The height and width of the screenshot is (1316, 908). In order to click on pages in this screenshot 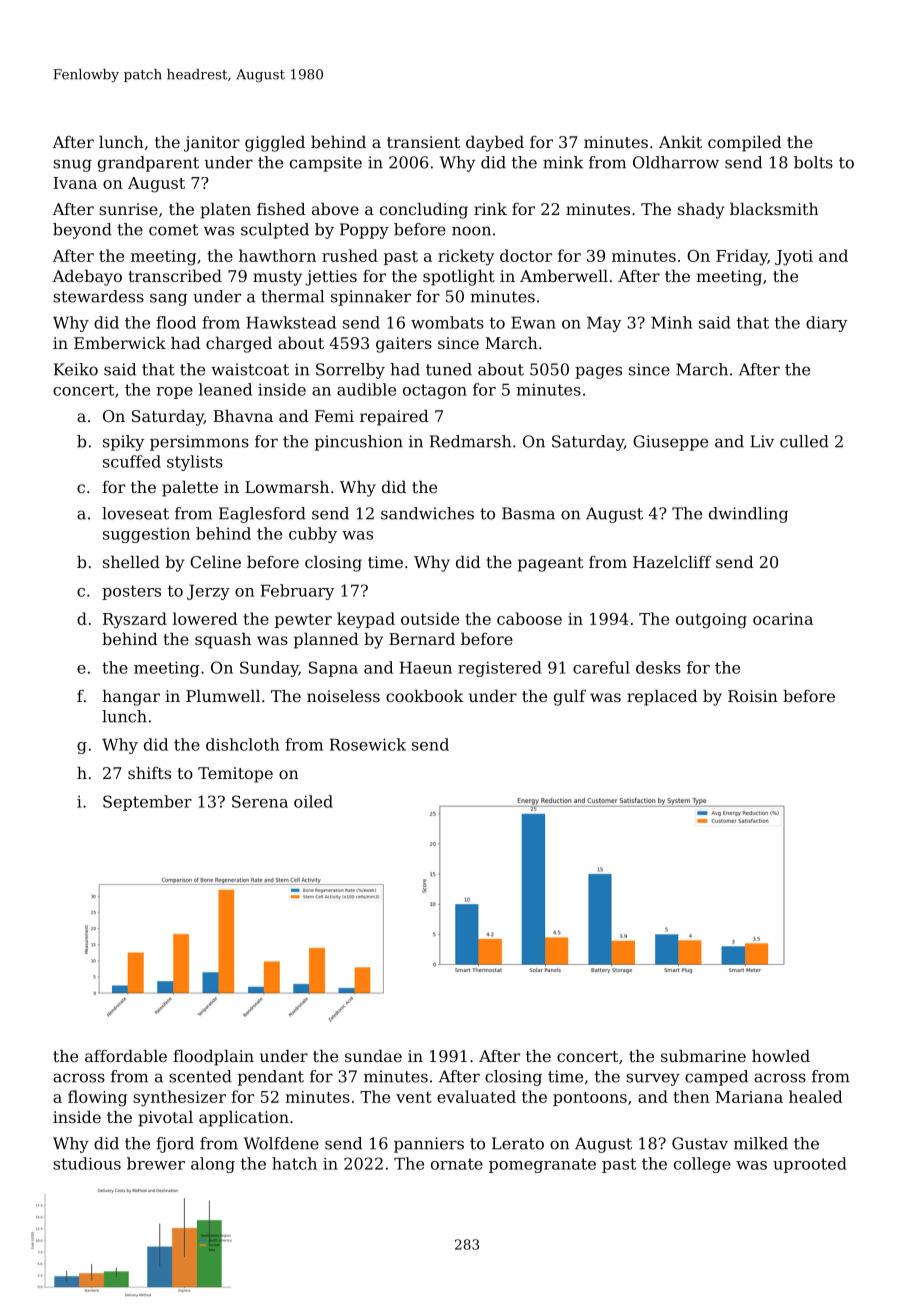, I will do `click(598, 372)`.
